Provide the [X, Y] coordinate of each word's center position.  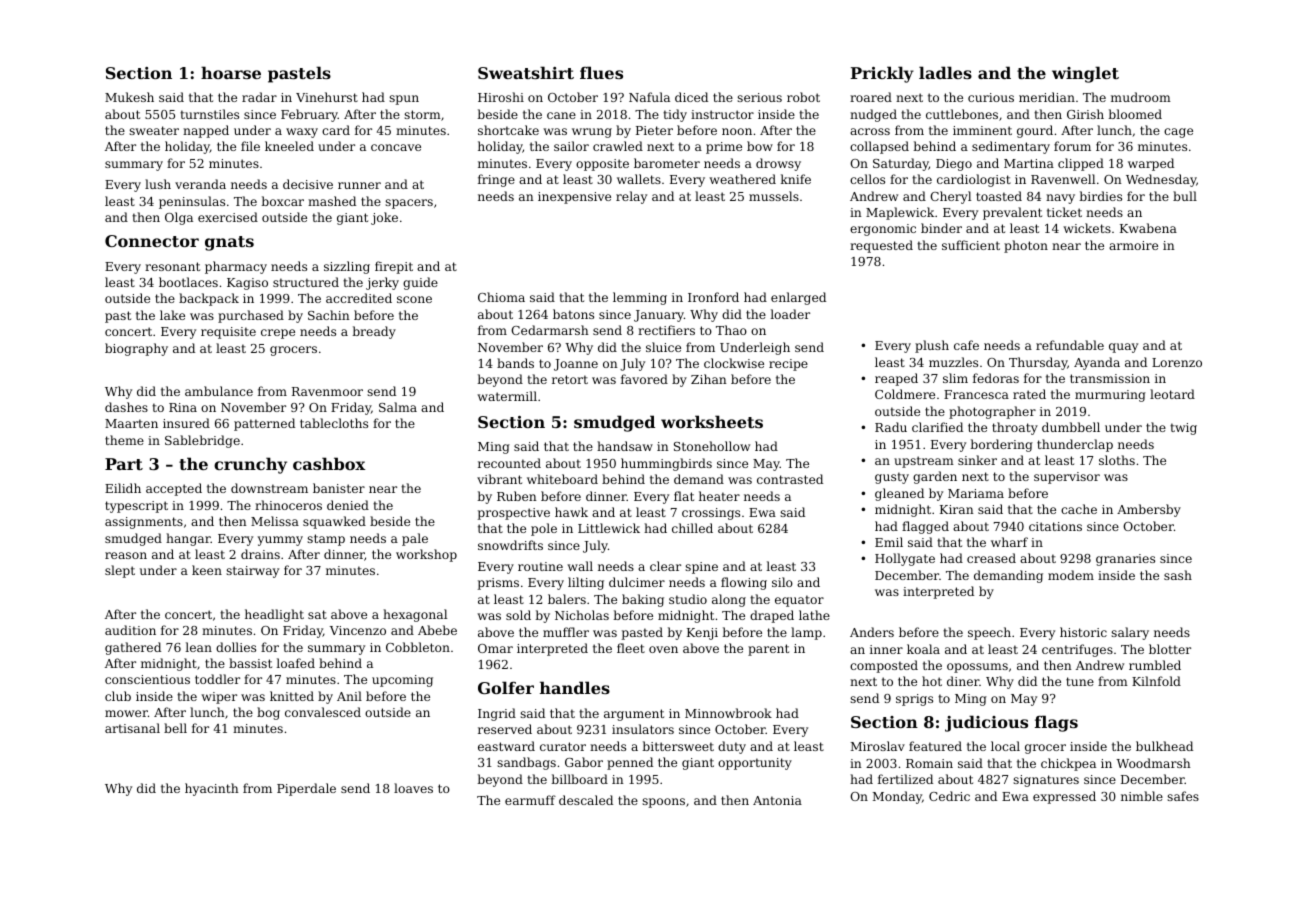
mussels [774, 196]
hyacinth [212, 789]
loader [790, 314]
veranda [200, 184]
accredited [359, 298]
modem [1071, 575]
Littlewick [609, 528]
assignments [144, 523]
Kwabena [1148, 228]
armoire [1133, 245]
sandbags [526, 763]
